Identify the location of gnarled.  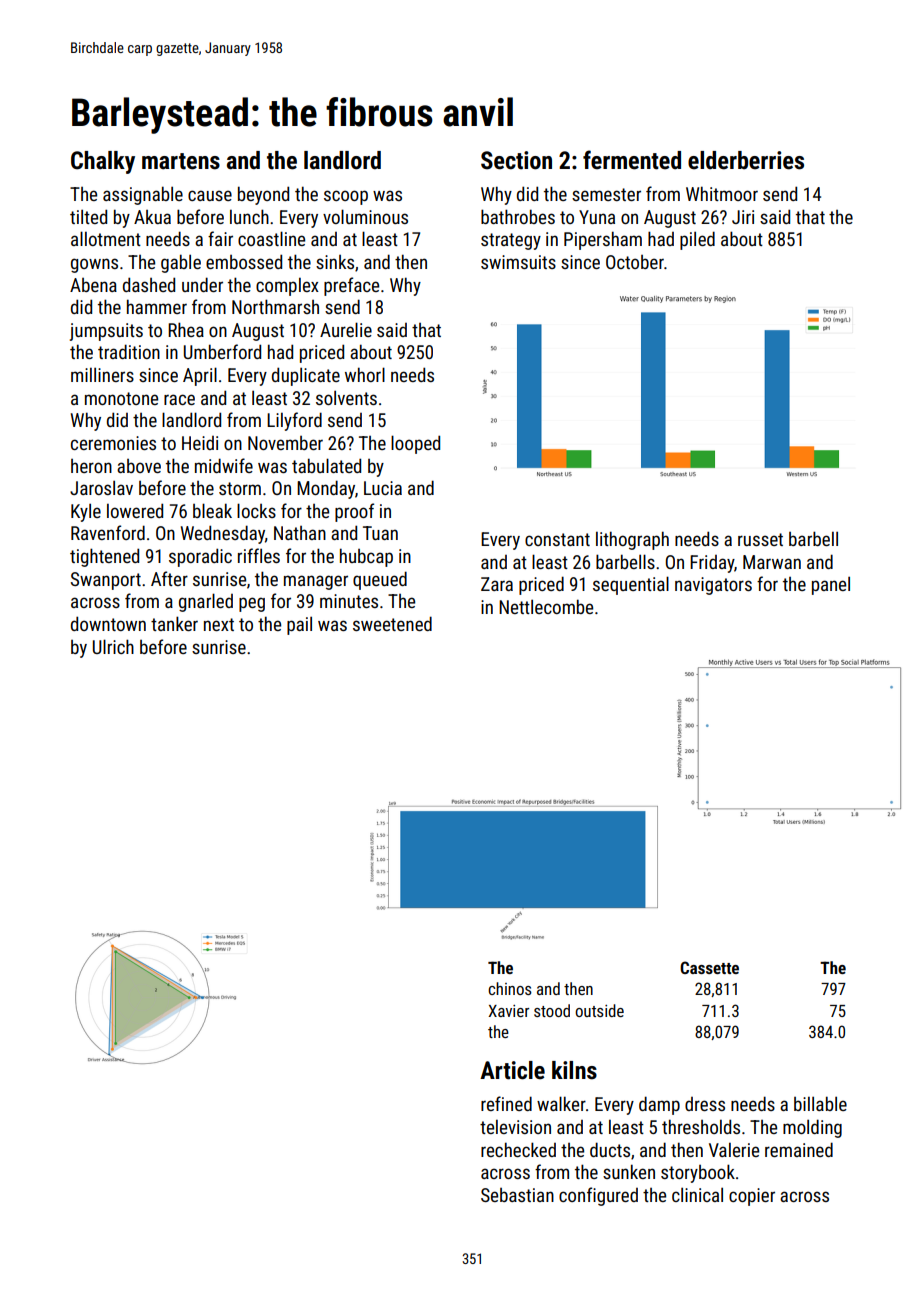
(206, 602).
